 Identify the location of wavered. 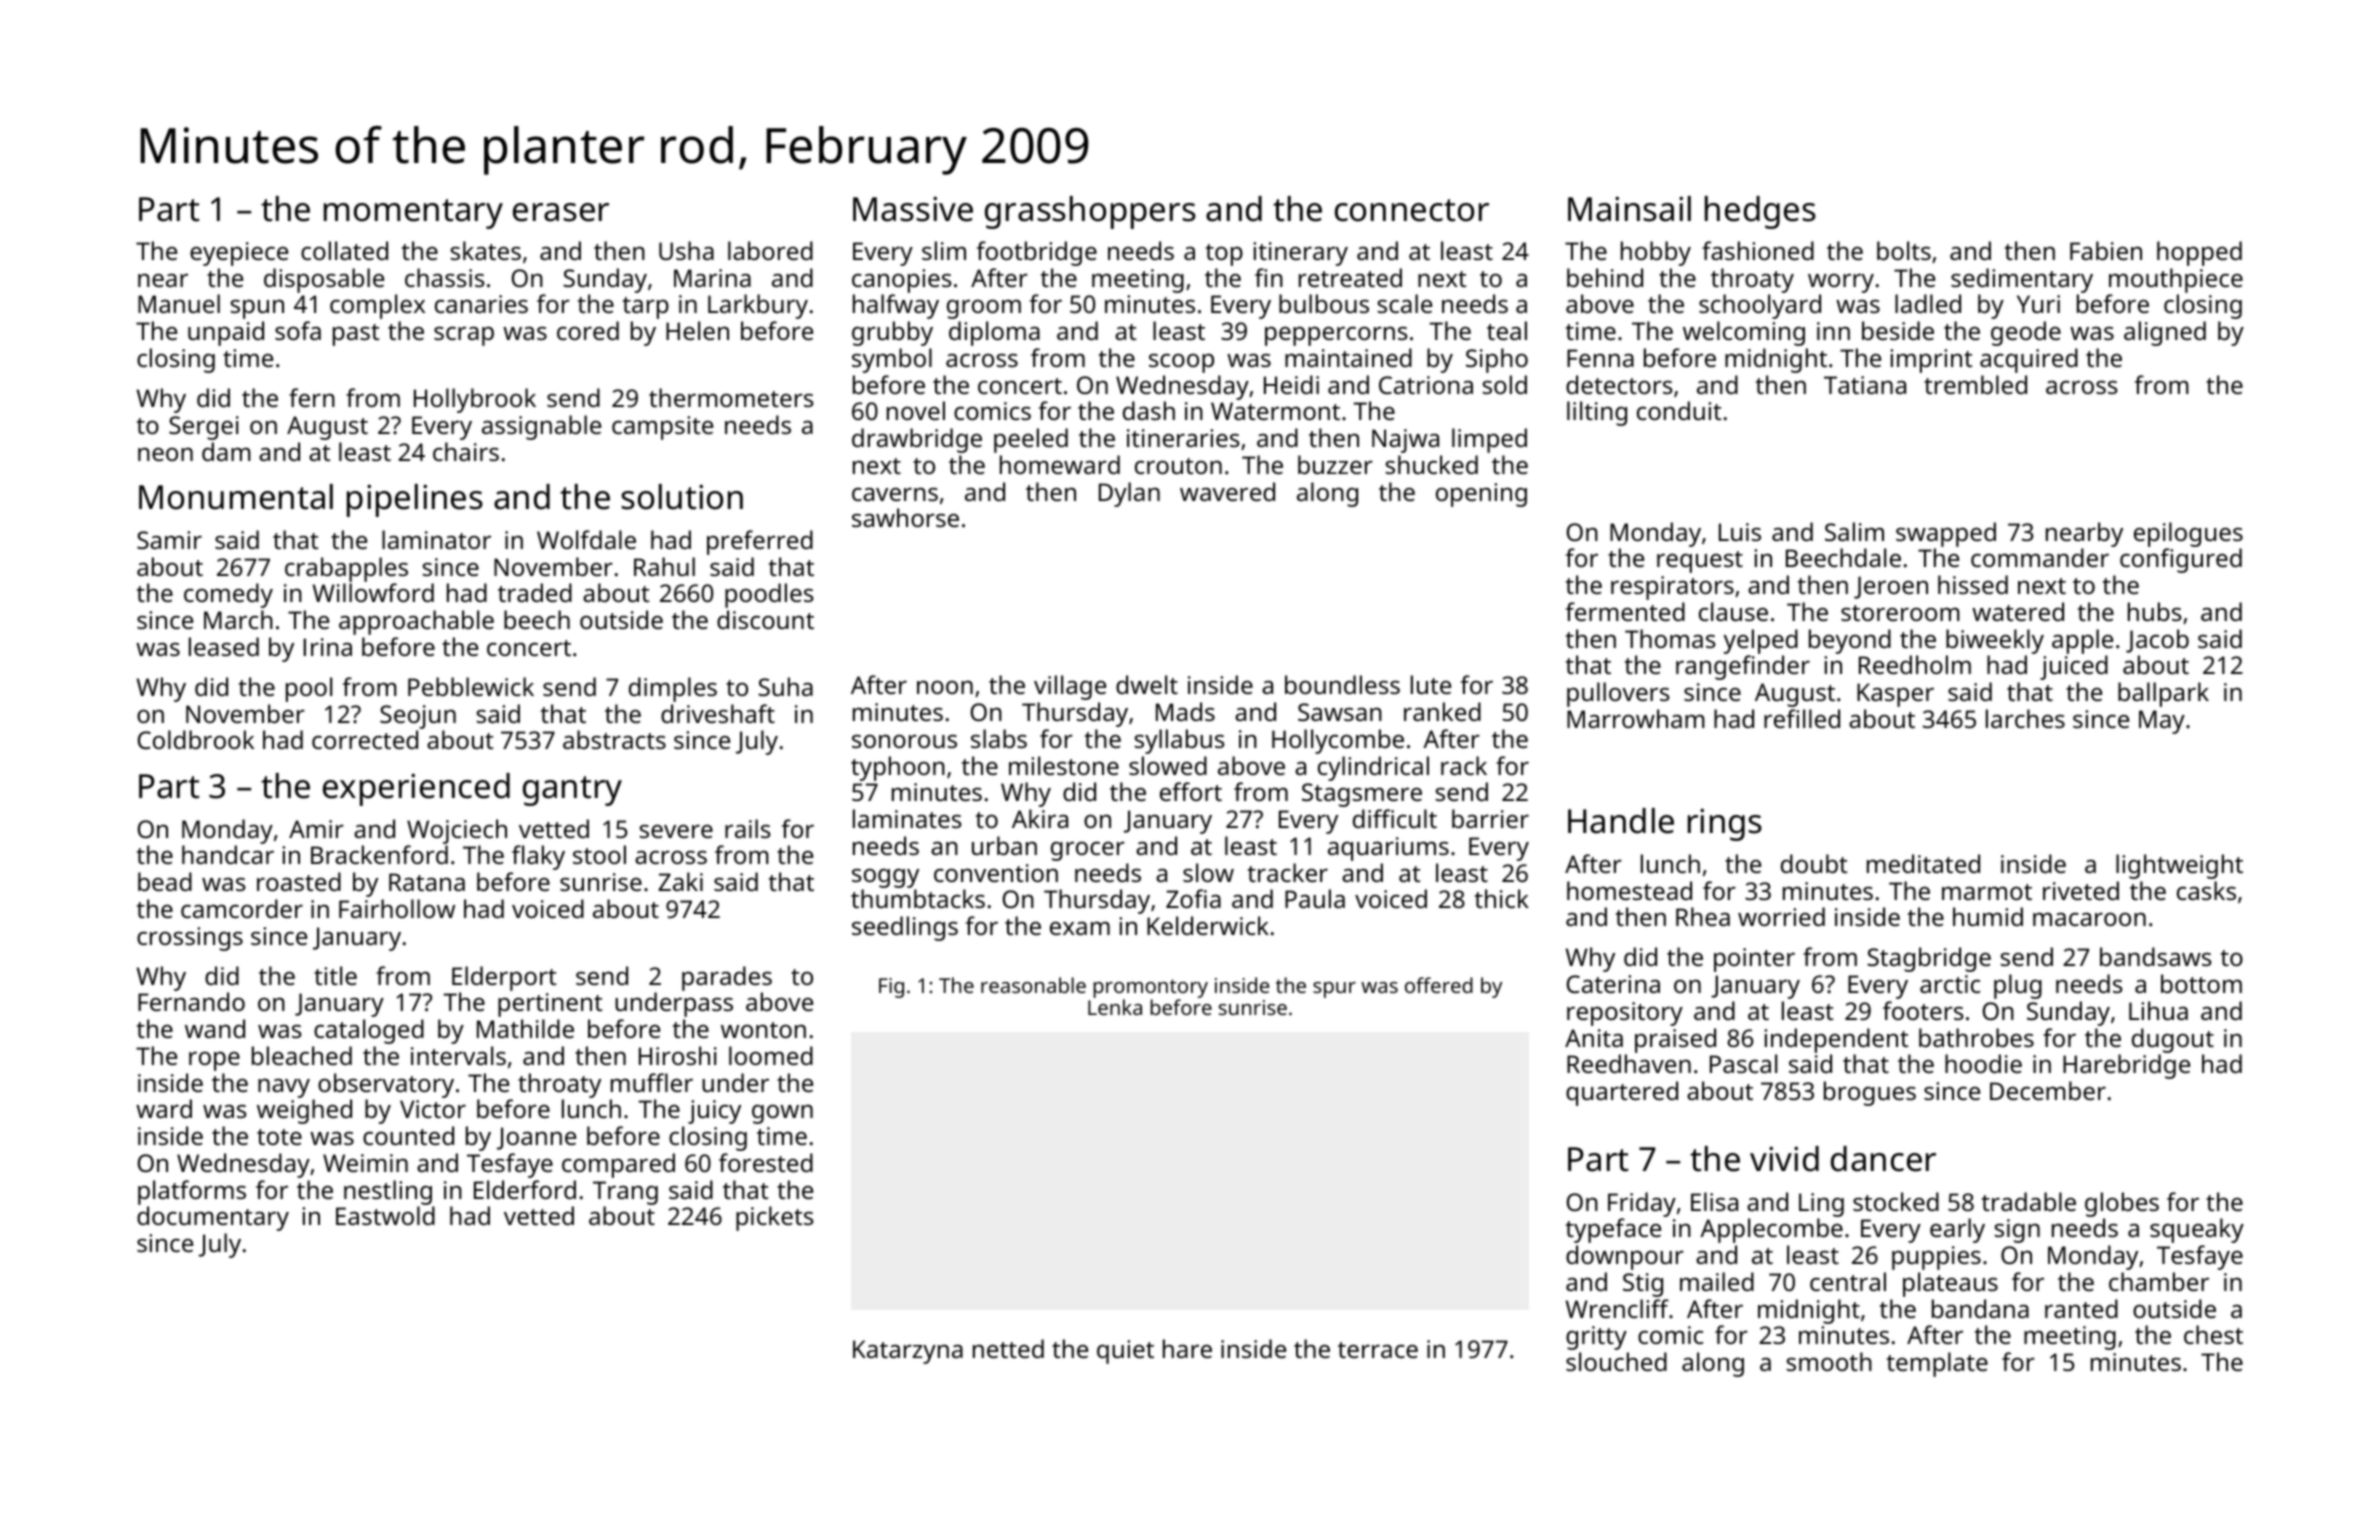
(1227, 491).
